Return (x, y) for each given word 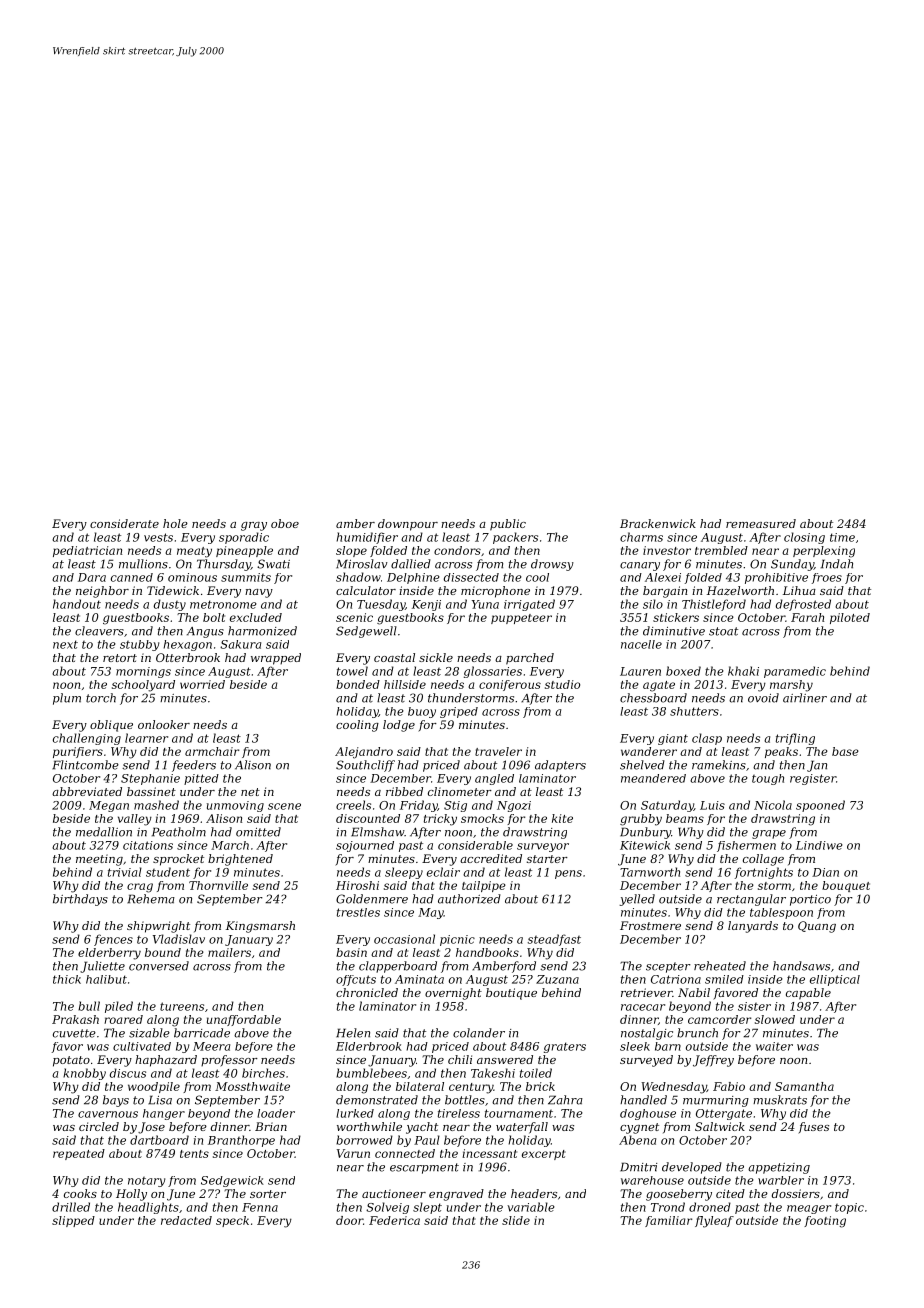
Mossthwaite (252, 1086)
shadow (358, 577)
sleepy (404, 873)
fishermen (746, 846)
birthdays (80, 900)
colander (479, 1033)
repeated (79, 1154)
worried (202, 684)
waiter (774, 1046)
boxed (683, 671)
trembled (721, 550)
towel (352, 671)
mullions (143, 564)
